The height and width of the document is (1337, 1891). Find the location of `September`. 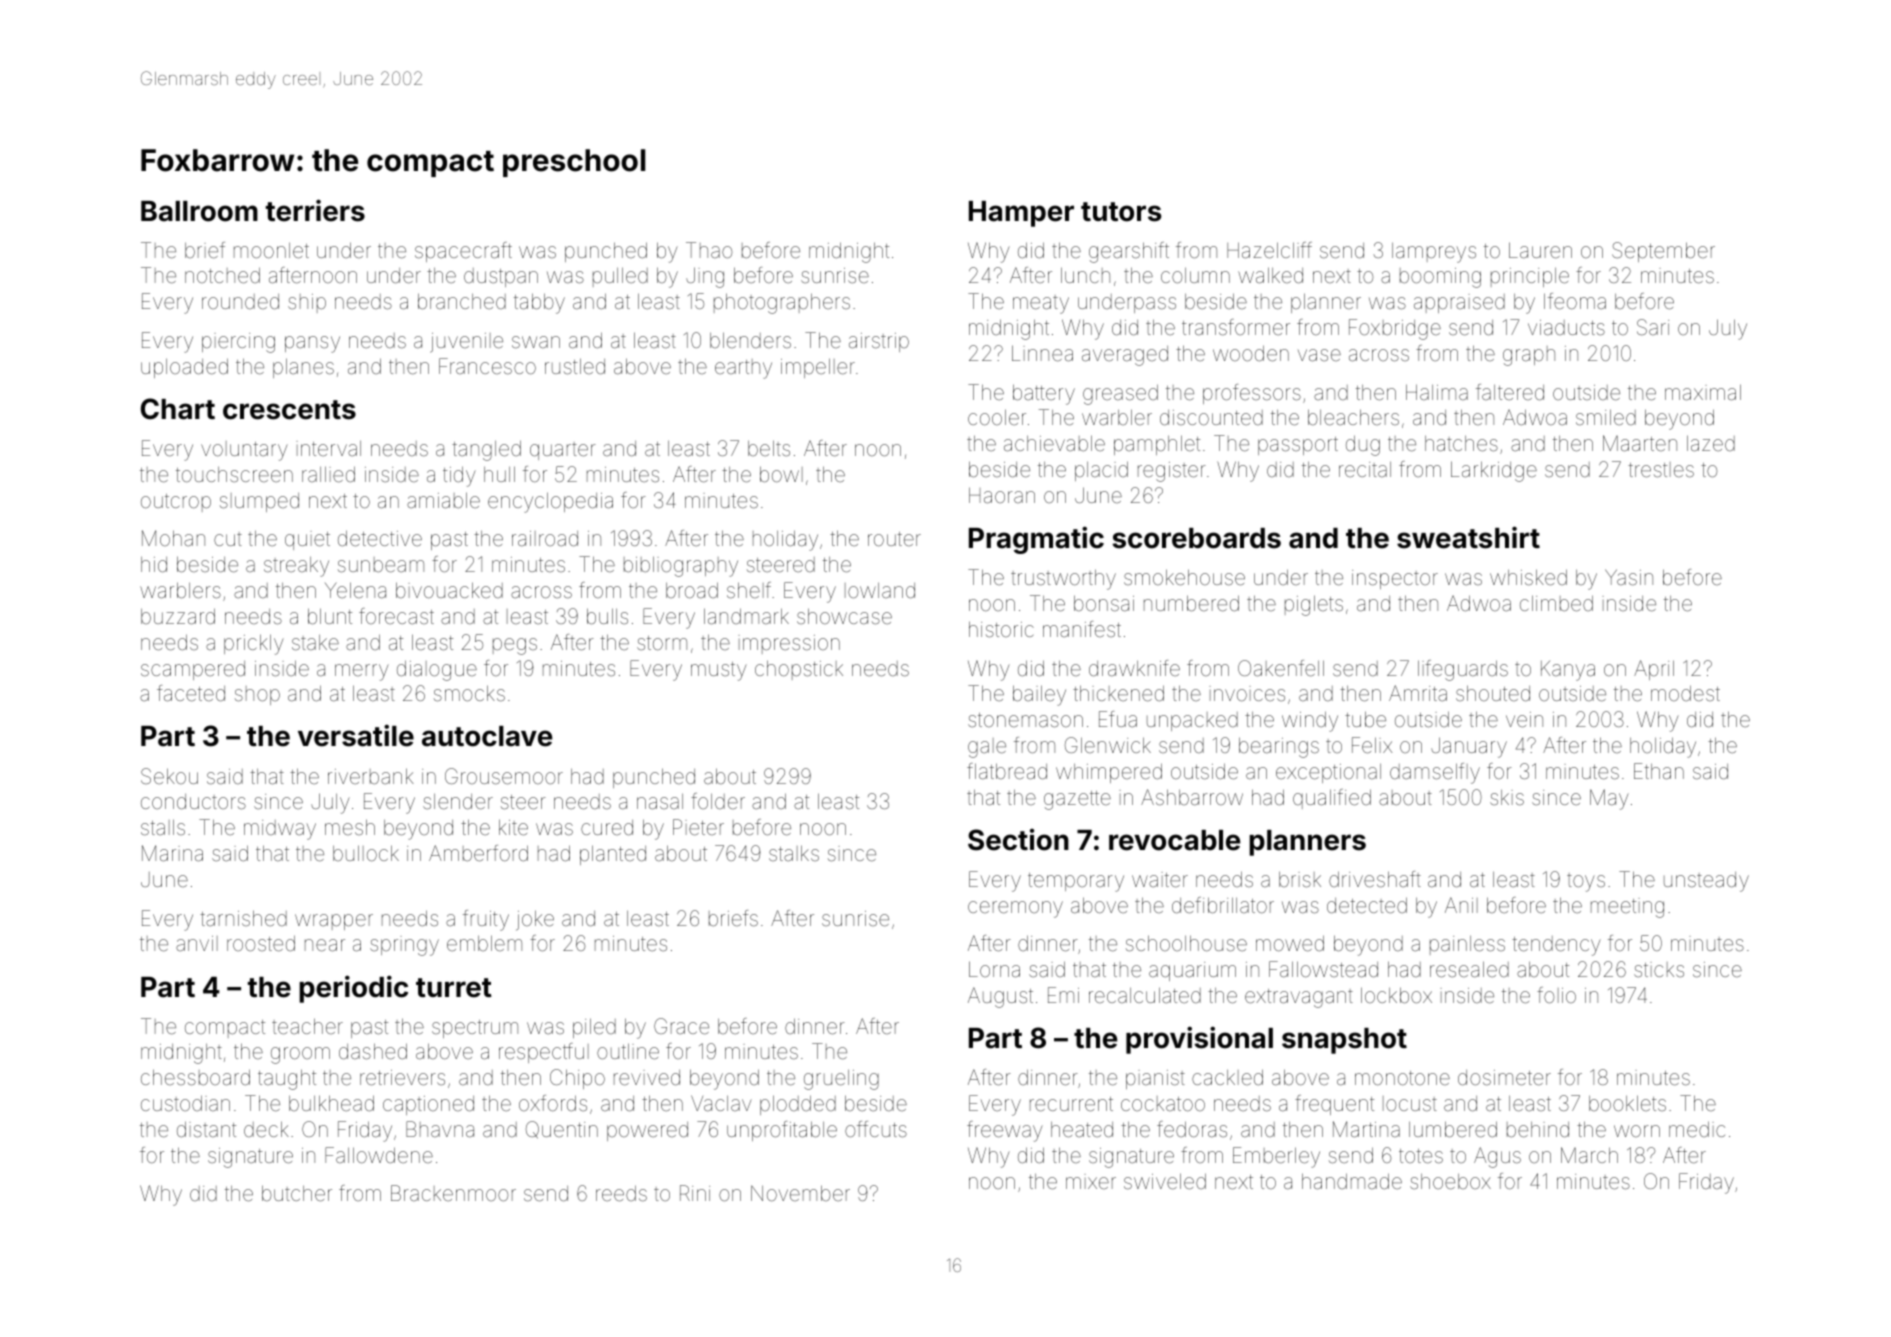

September is located at coordinates (1663, 252).
